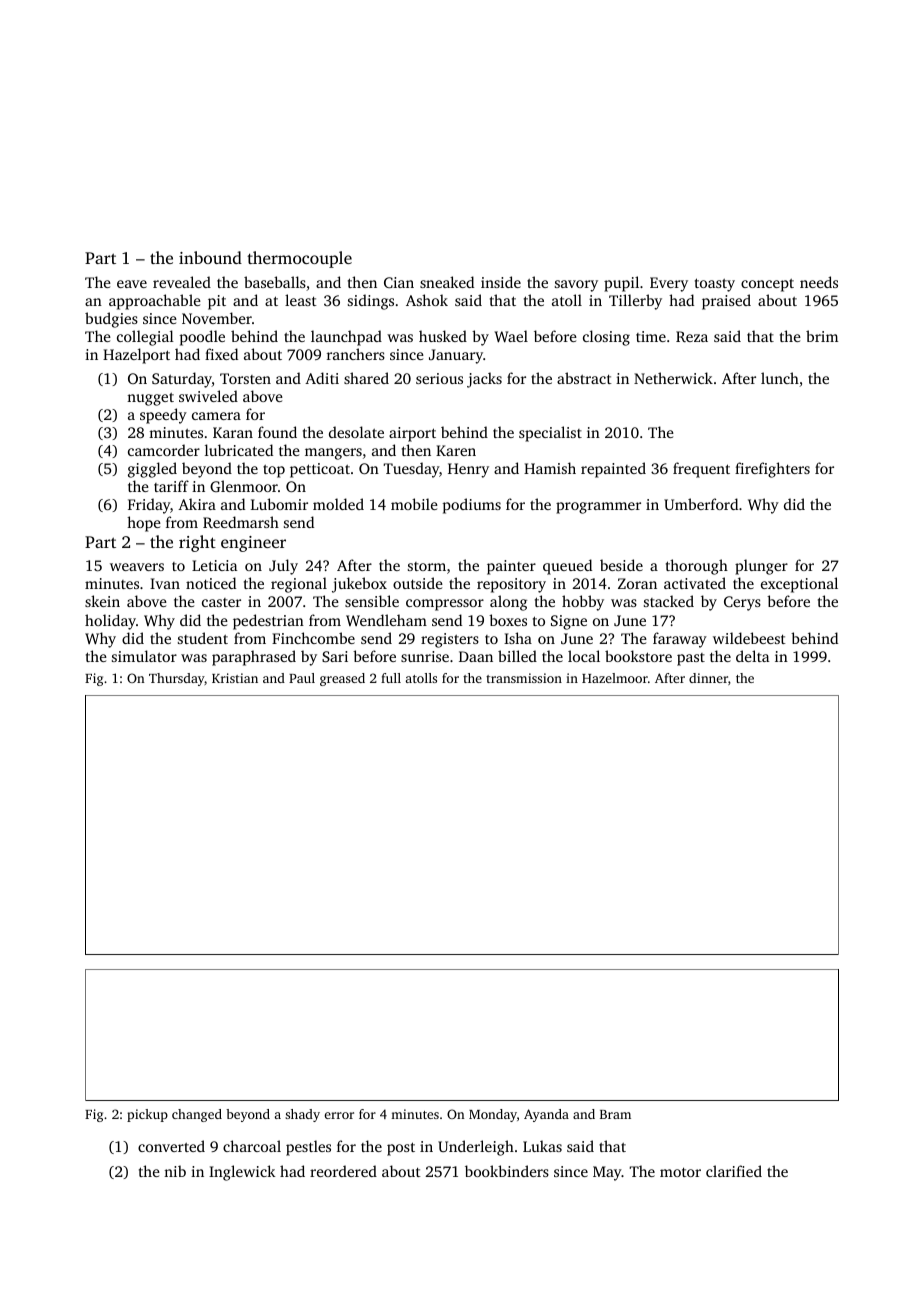  I want to click on changed, so click(197, 1115).
